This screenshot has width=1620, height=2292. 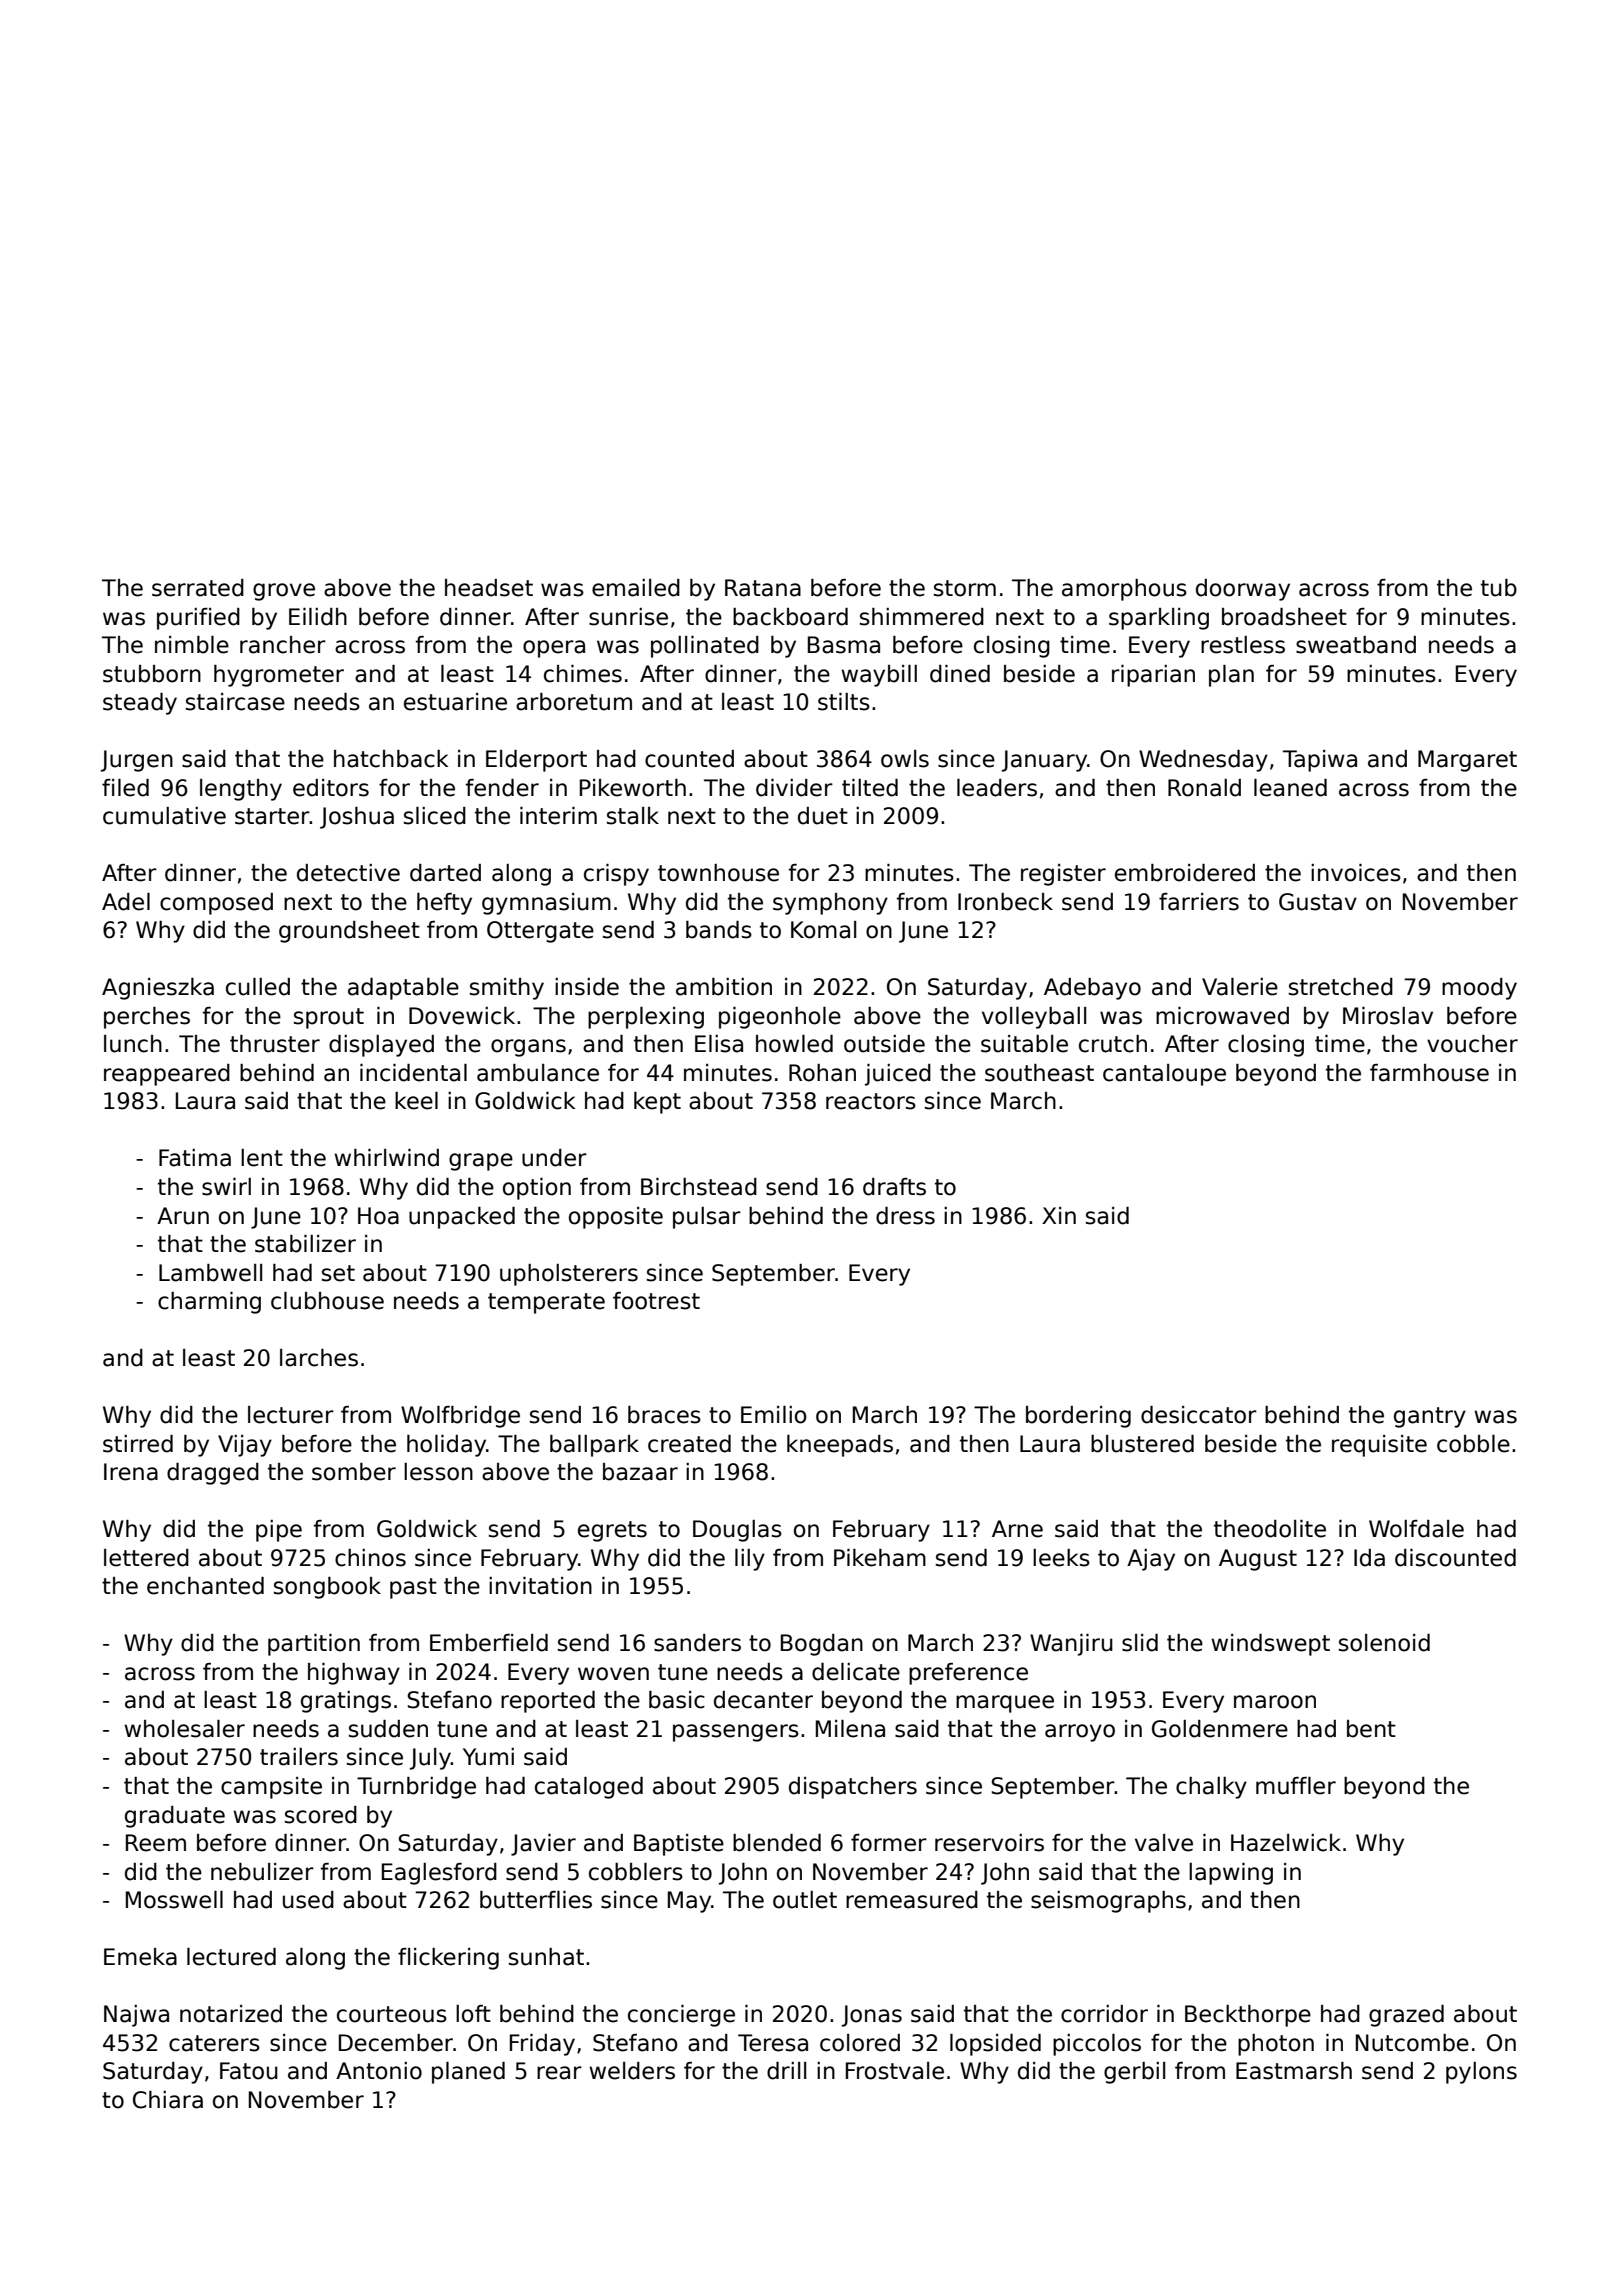 I want to click on whirlwind, so click(x=386, y=1158).
